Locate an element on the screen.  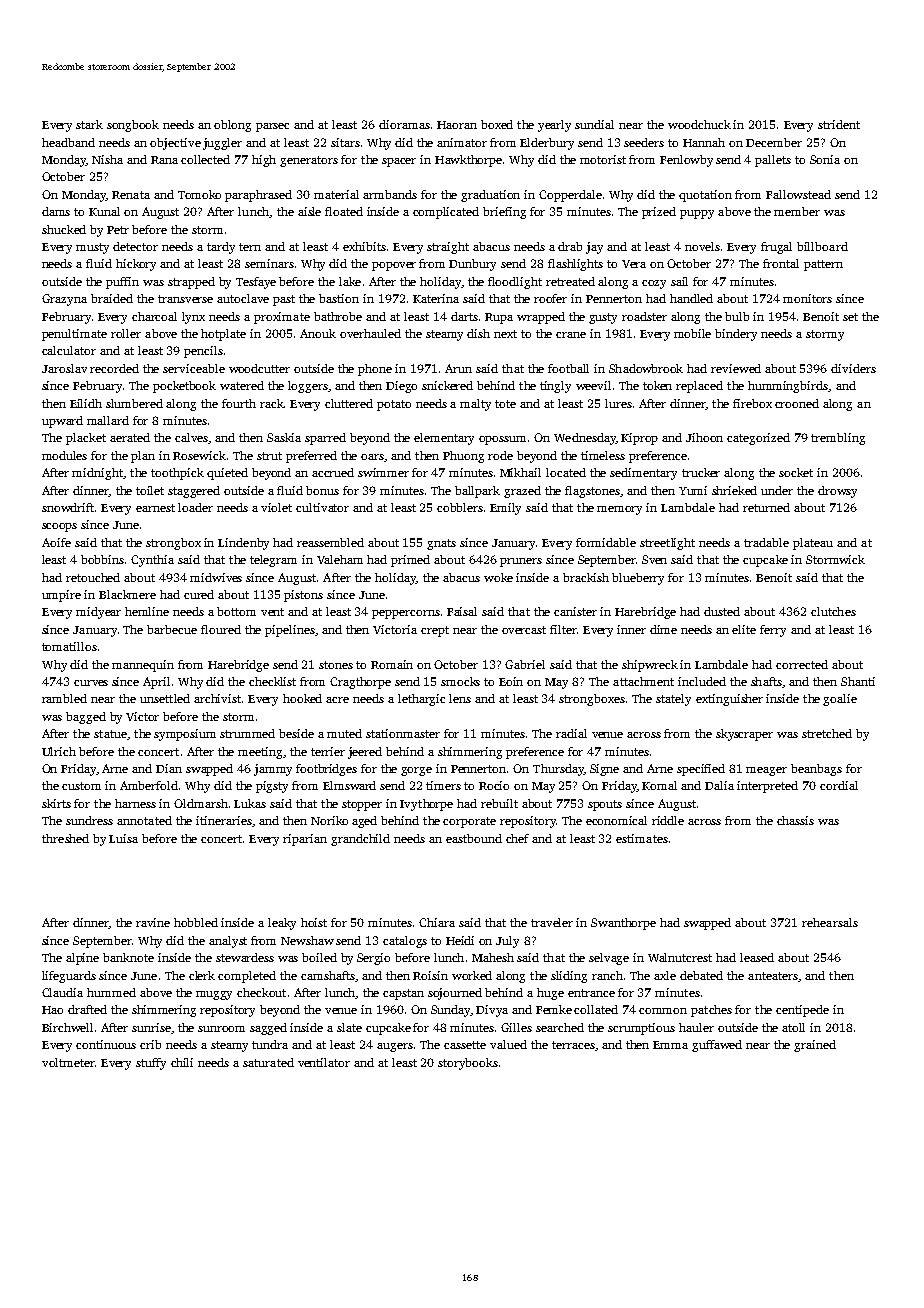
threshed is located at coordinates (65, 838).
